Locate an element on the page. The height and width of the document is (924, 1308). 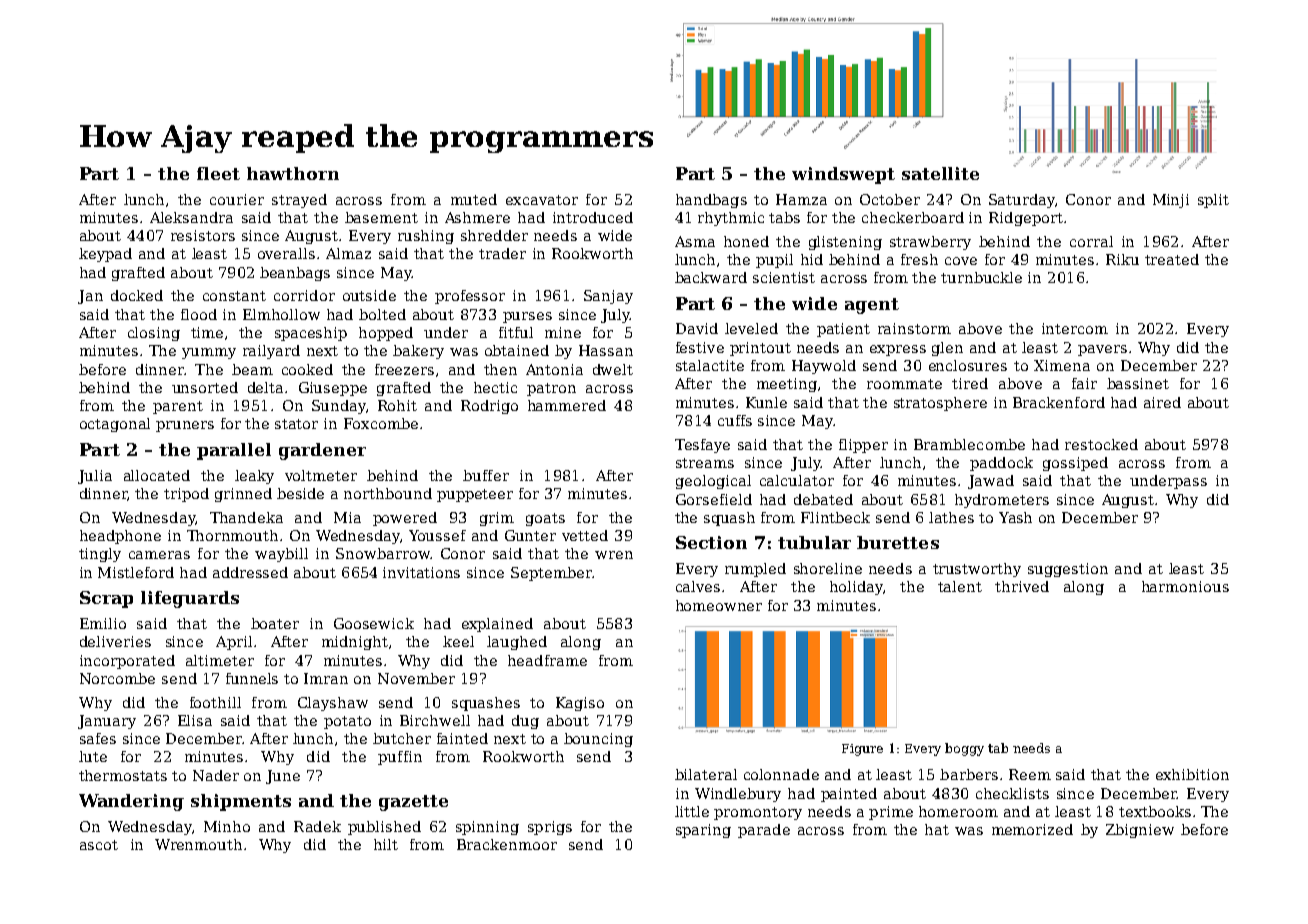
bilateral is located at coordinates (706, 774).
